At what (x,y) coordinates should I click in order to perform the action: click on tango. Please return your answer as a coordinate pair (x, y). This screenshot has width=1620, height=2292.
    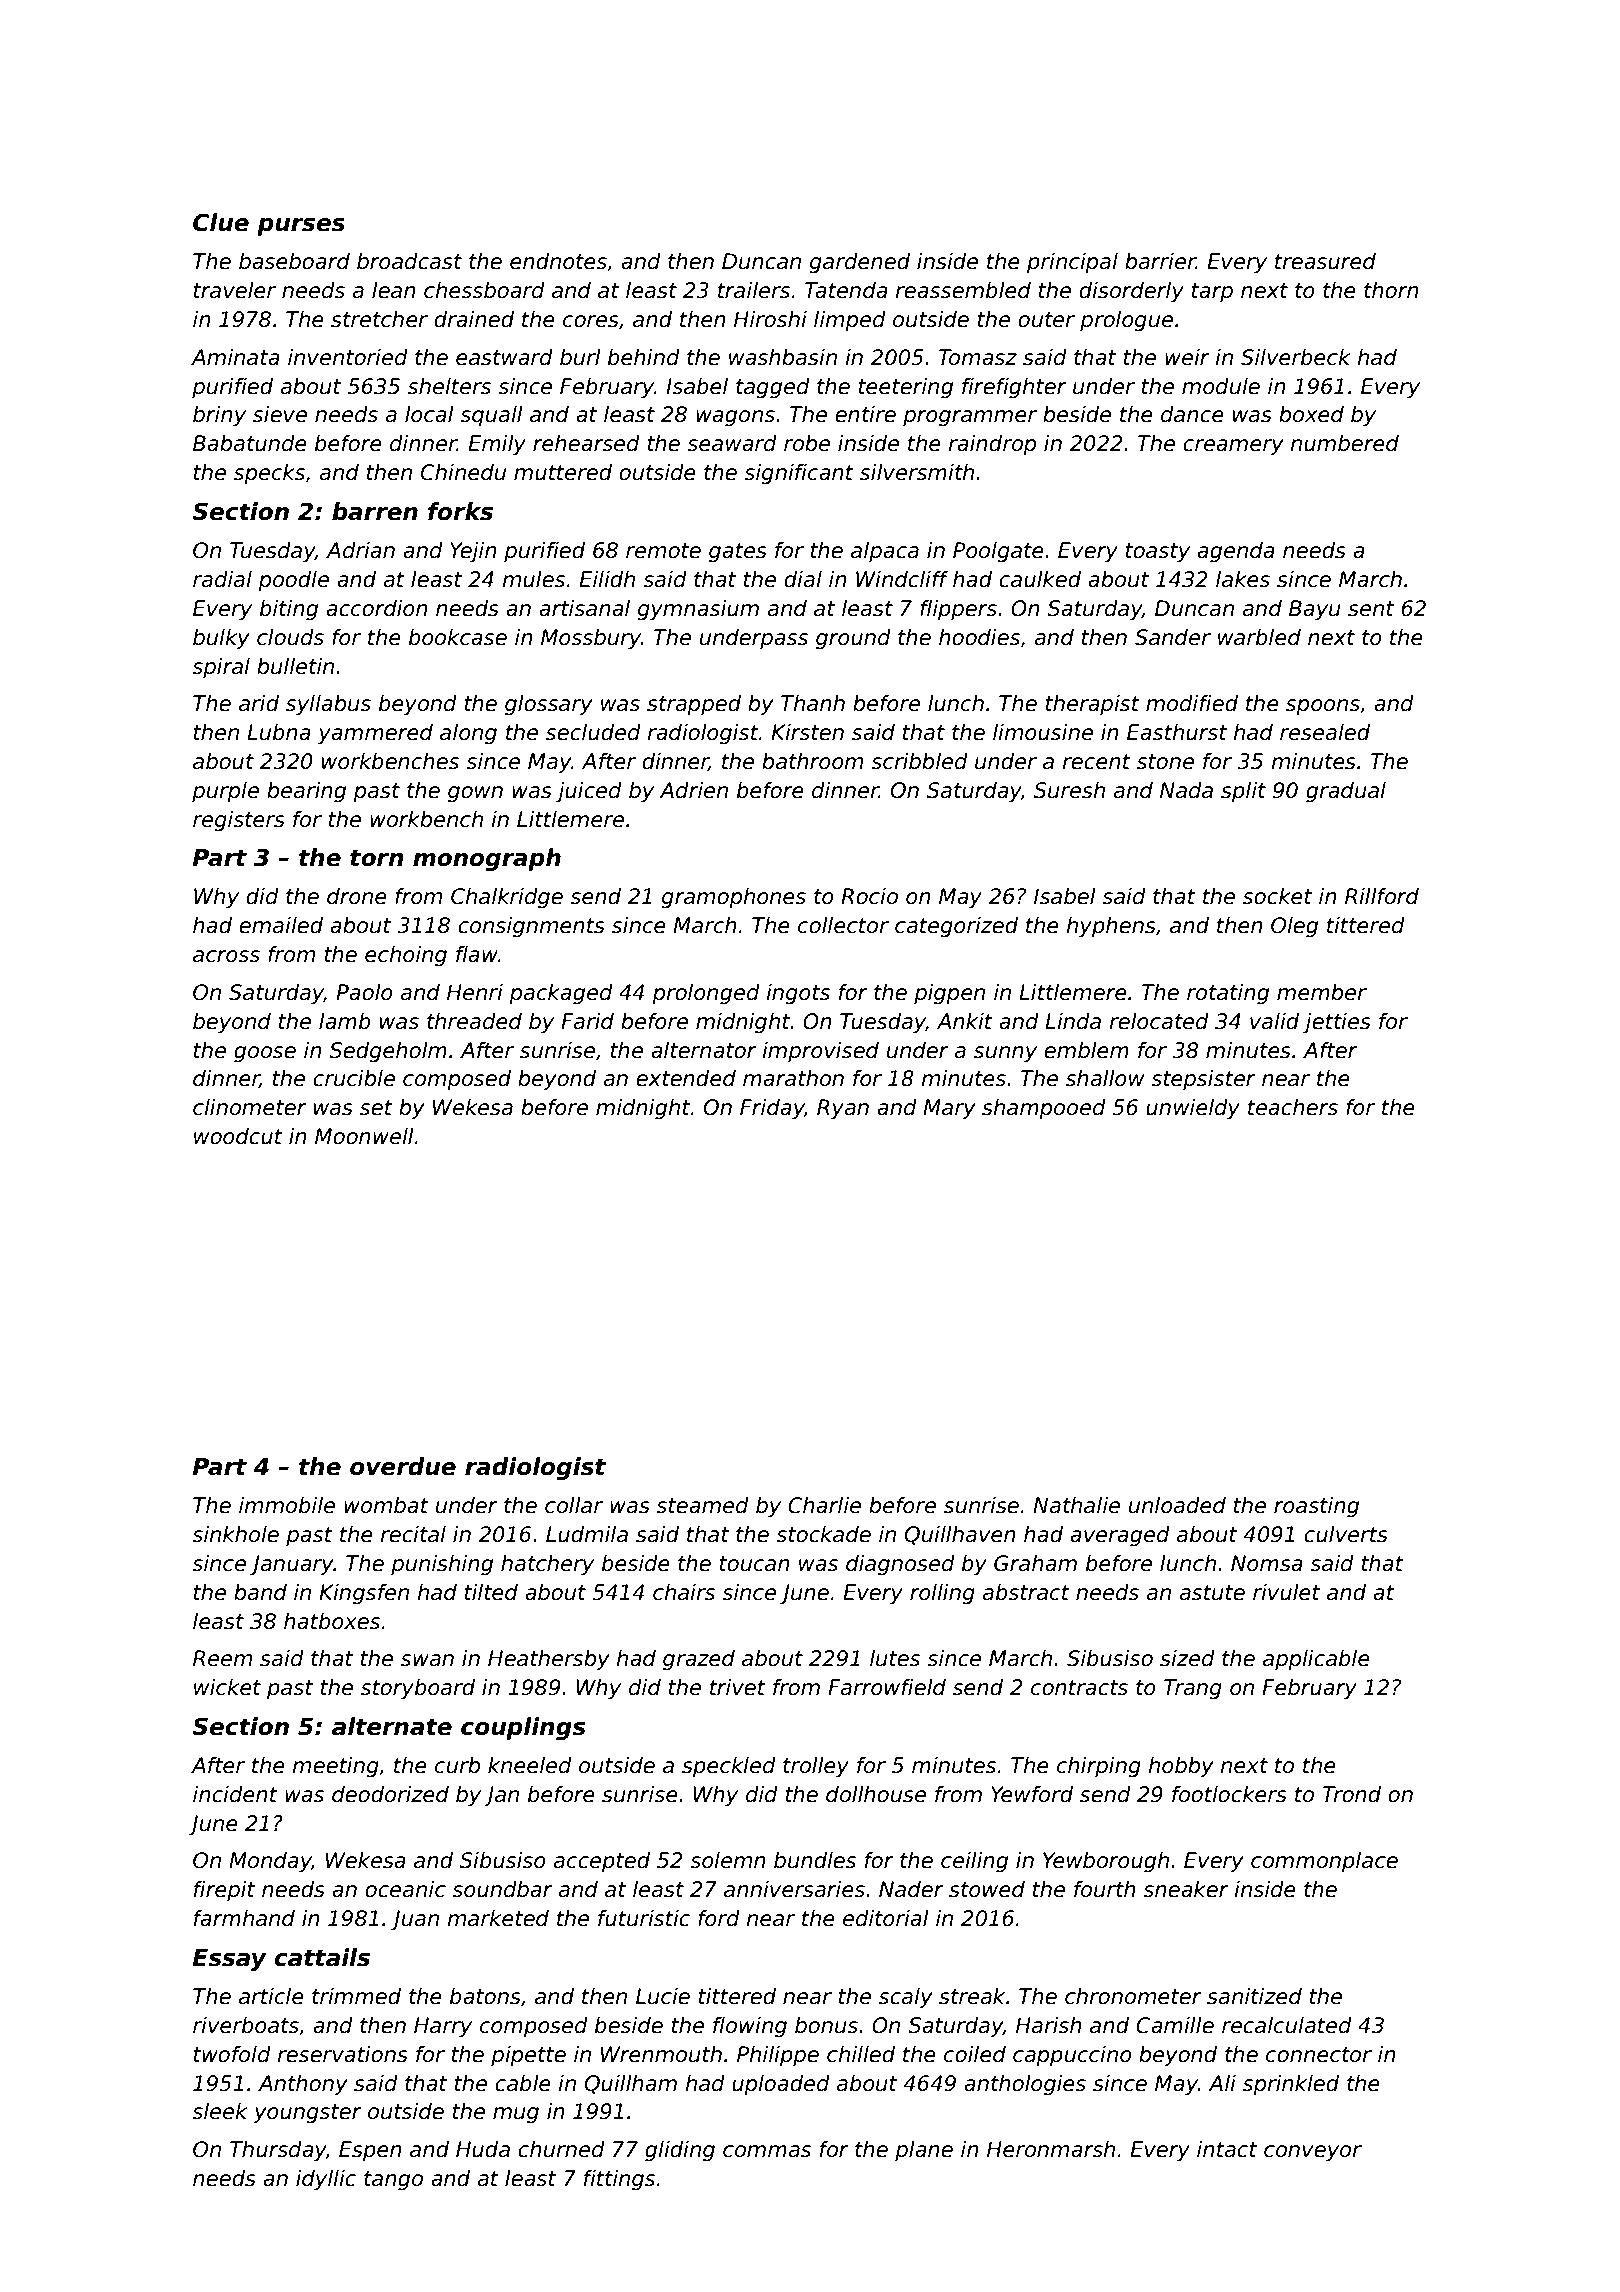
    Looking at the image, I should click on (393, 2181).
